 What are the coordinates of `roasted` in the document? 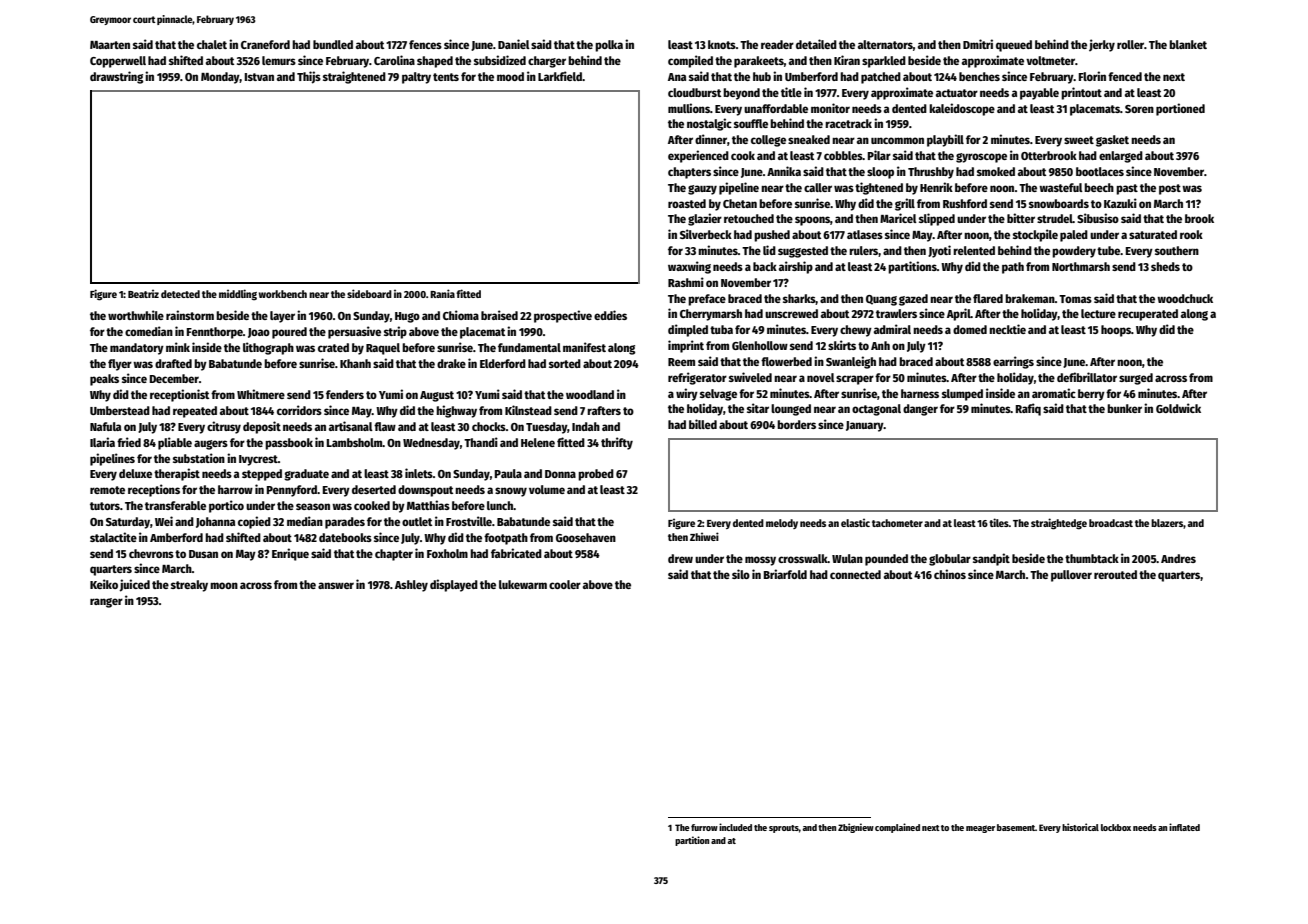 It's located at (687, 203).
